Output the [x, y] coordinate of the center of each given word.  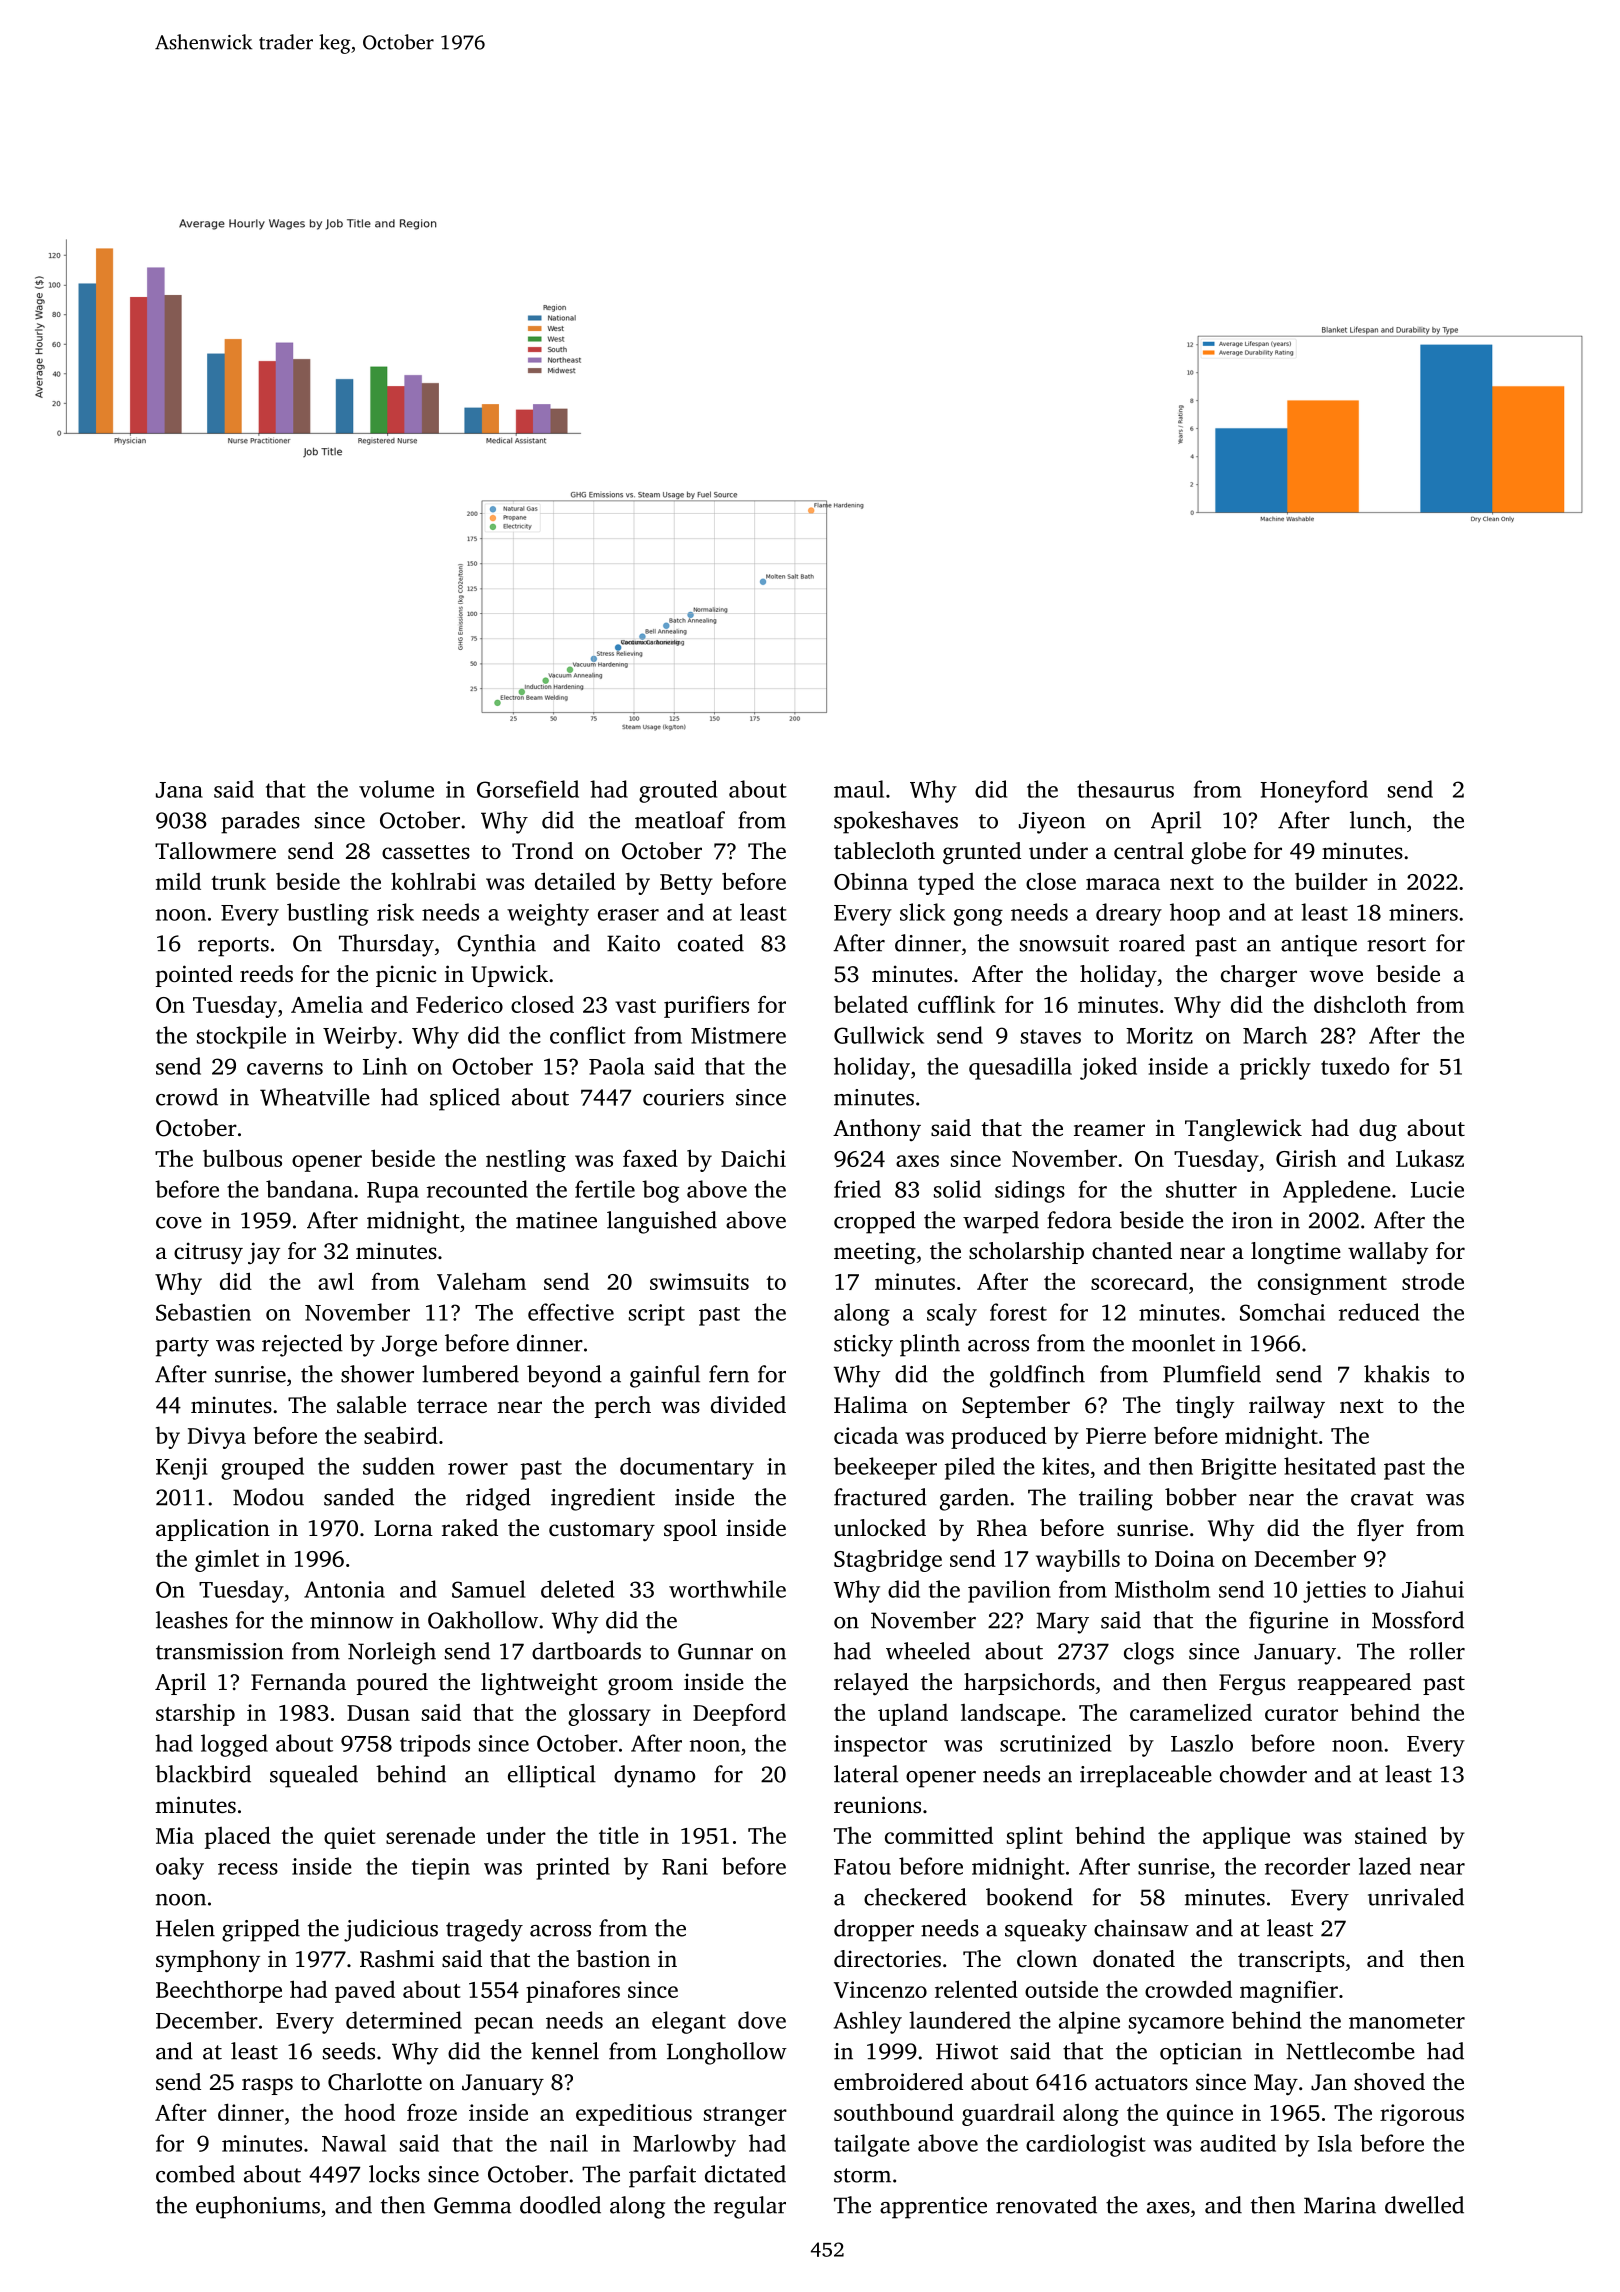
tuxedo [1355, 1066]
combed [195, 2174]
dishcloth [1360, 1004]
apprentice [933, 2208]
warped [1001, 1222]
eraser [628, 915]
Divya [217, 1438]
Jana [179, 790]
